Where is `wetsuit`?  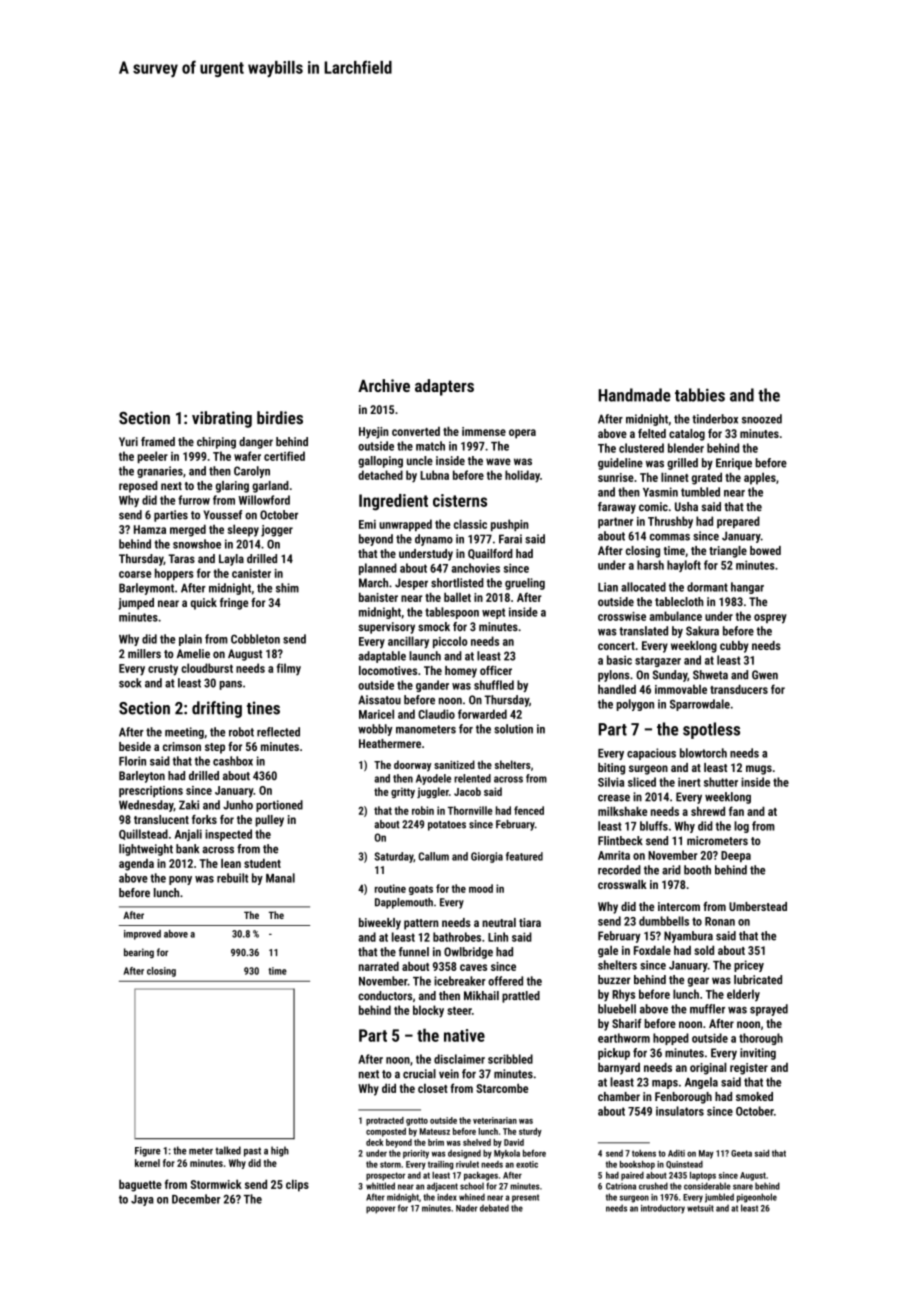
wetsuit is located at coordinates (700, 1208).
